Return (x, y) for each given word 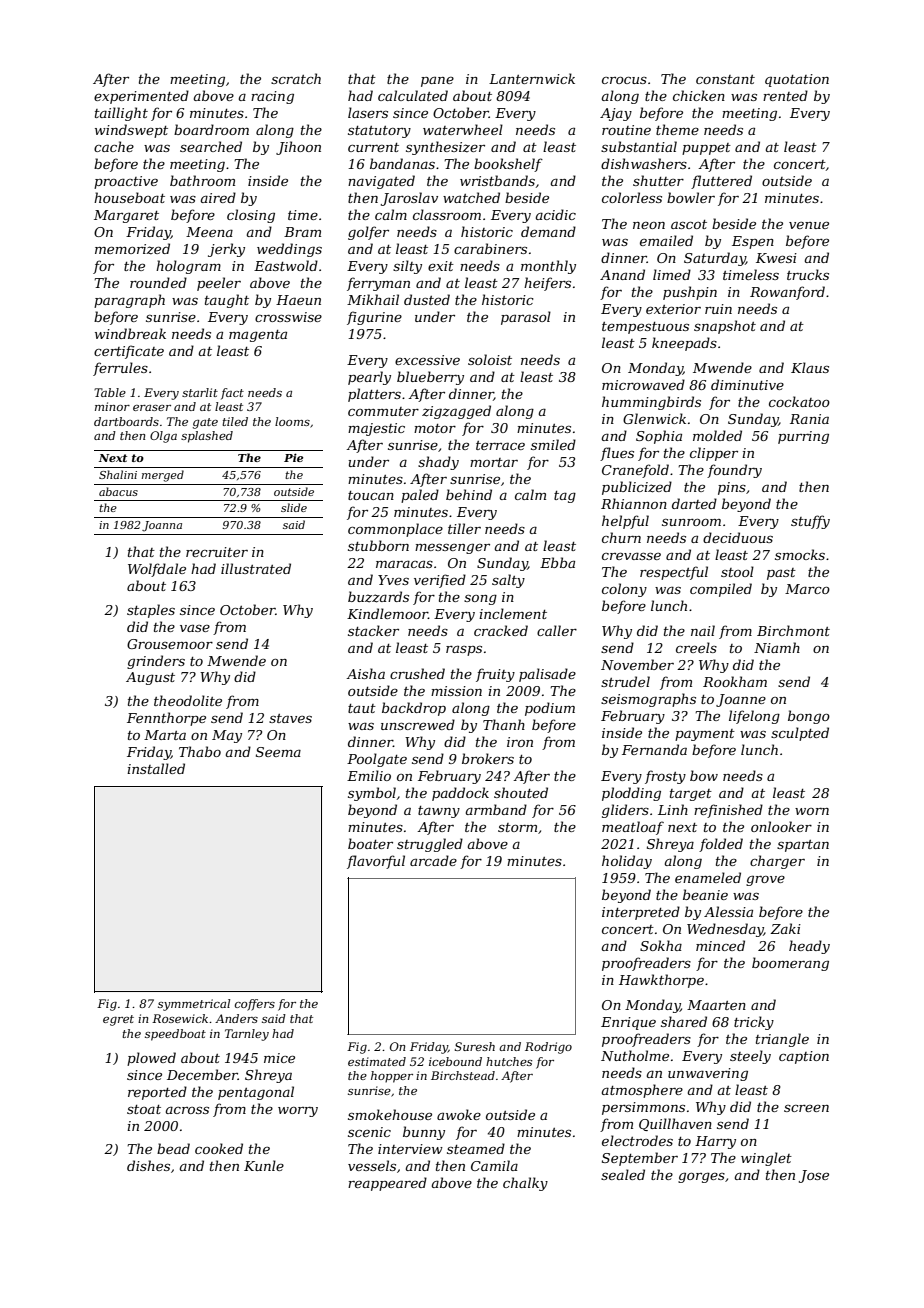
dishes (148, 1165)
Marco (807, 589)
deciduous (738, 537)
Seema (278, 752)
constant (725, 79)
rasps (464, 650)
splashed (207, 437)
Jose (814, 1176)
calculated (413, 95)
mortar (494, 462)
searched (211, 146)
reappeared (387, 1184)
